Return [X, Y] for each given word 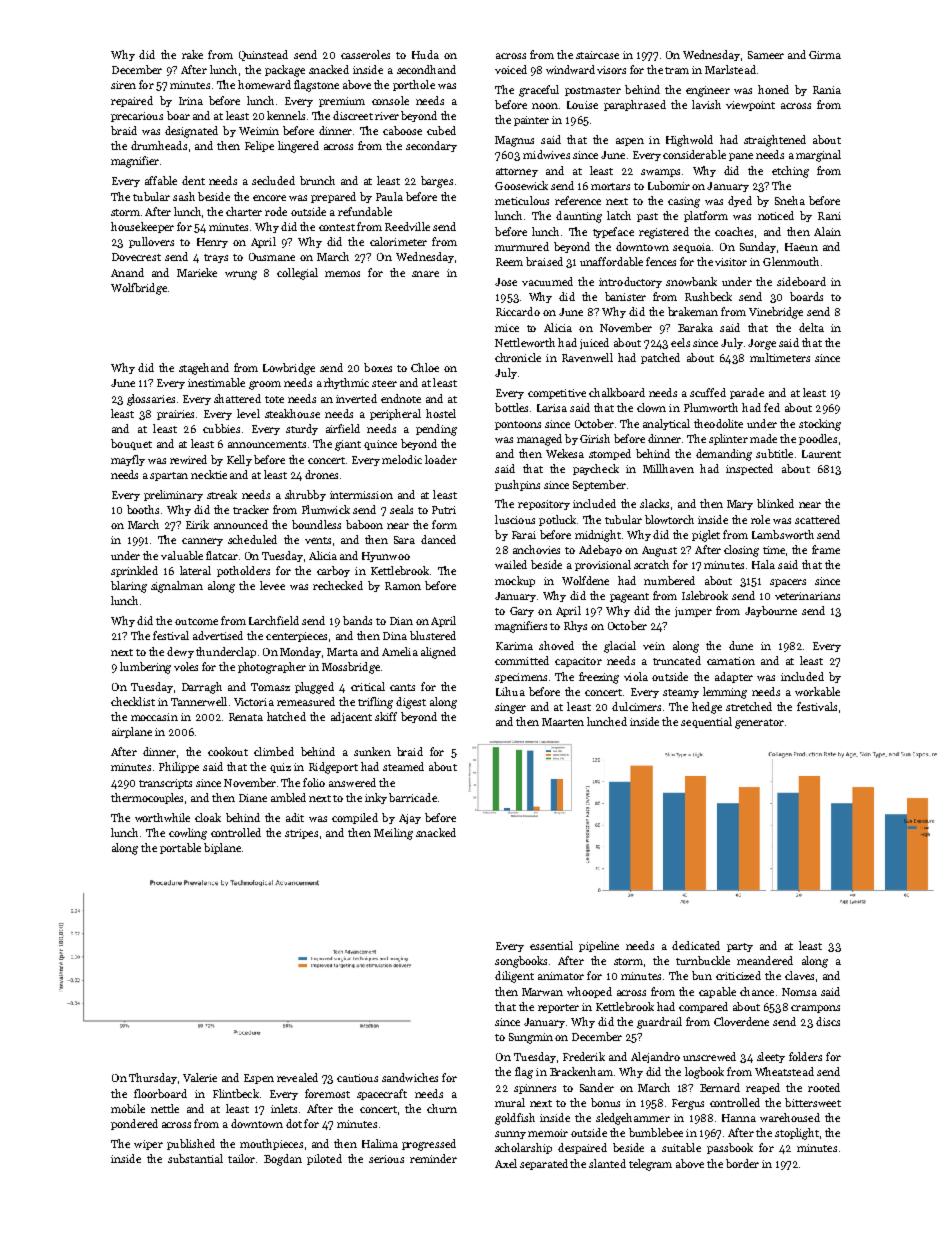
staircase [597, 55]
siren [123, 85]
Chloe [425, 367]
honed [773, 89]
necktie [209, 474]
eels [680, 342]
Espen [259, 1079]
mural [510, 1102]
